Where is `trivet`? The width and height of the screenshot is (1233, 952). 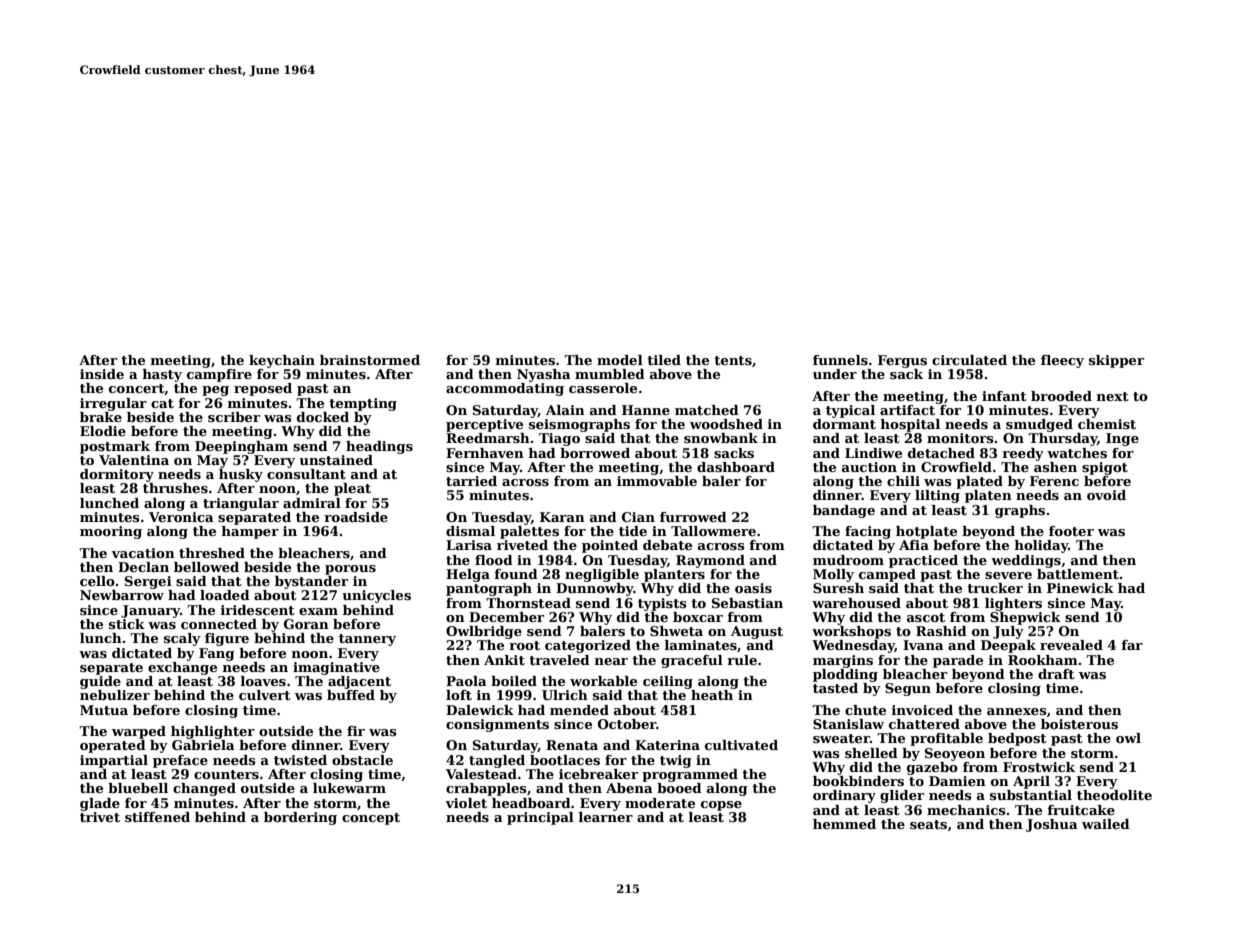
trivet is located at coordinates (100, 817).
